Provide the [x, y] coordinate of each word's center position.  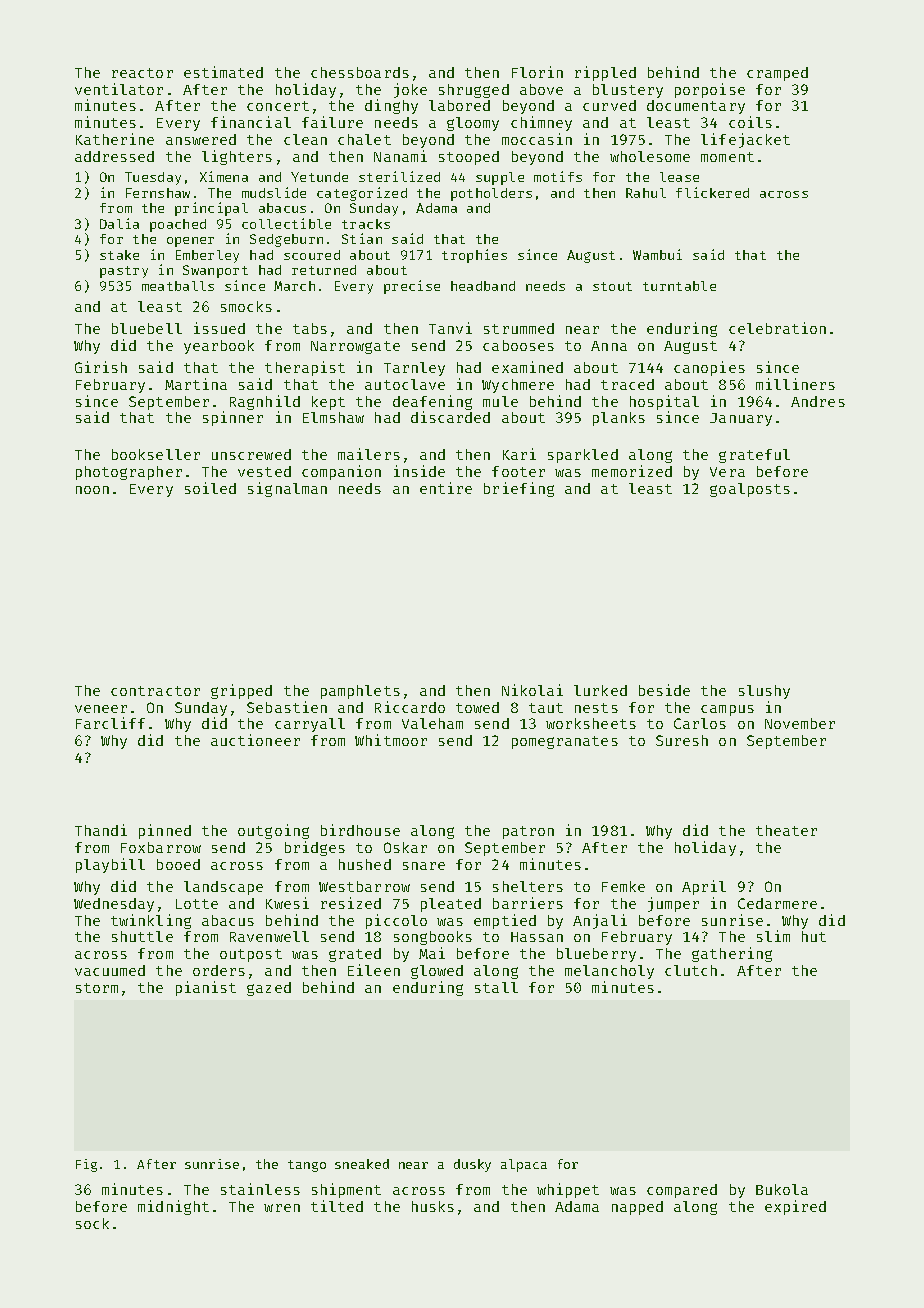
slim [773, 936]
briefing [519, 489]
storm [97, 988]
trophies [474, 256]
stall [496, 987]
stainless [260, 1189]
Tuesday [153, 178]
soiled [210, 488]
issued [219, 328]
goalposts [750, 490]
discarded [450, 417]
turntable [679, 286]
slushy [764, 692]
